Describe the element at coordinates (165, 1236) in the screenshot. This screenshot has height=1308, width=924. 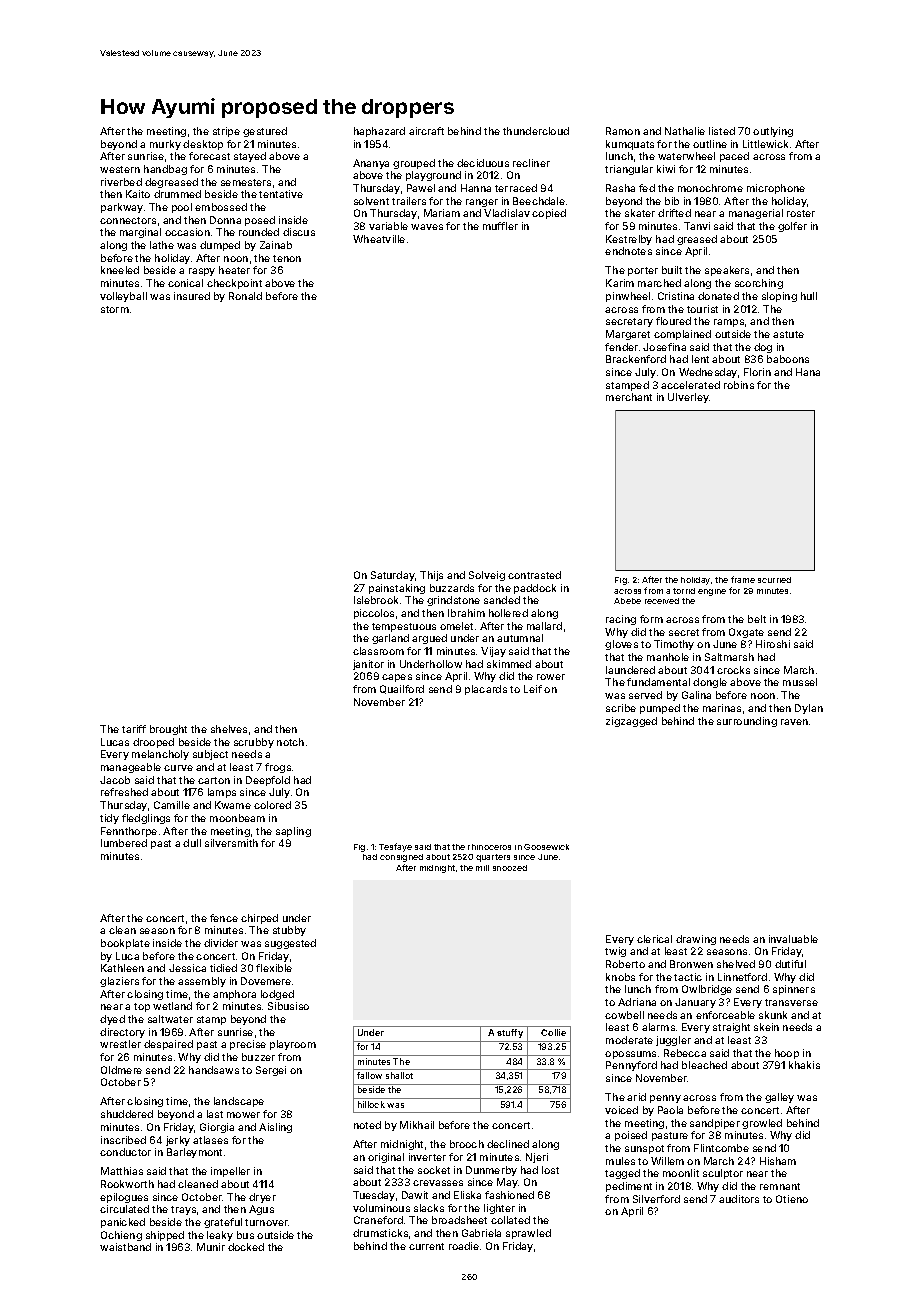
I see `shipped` at that location.
